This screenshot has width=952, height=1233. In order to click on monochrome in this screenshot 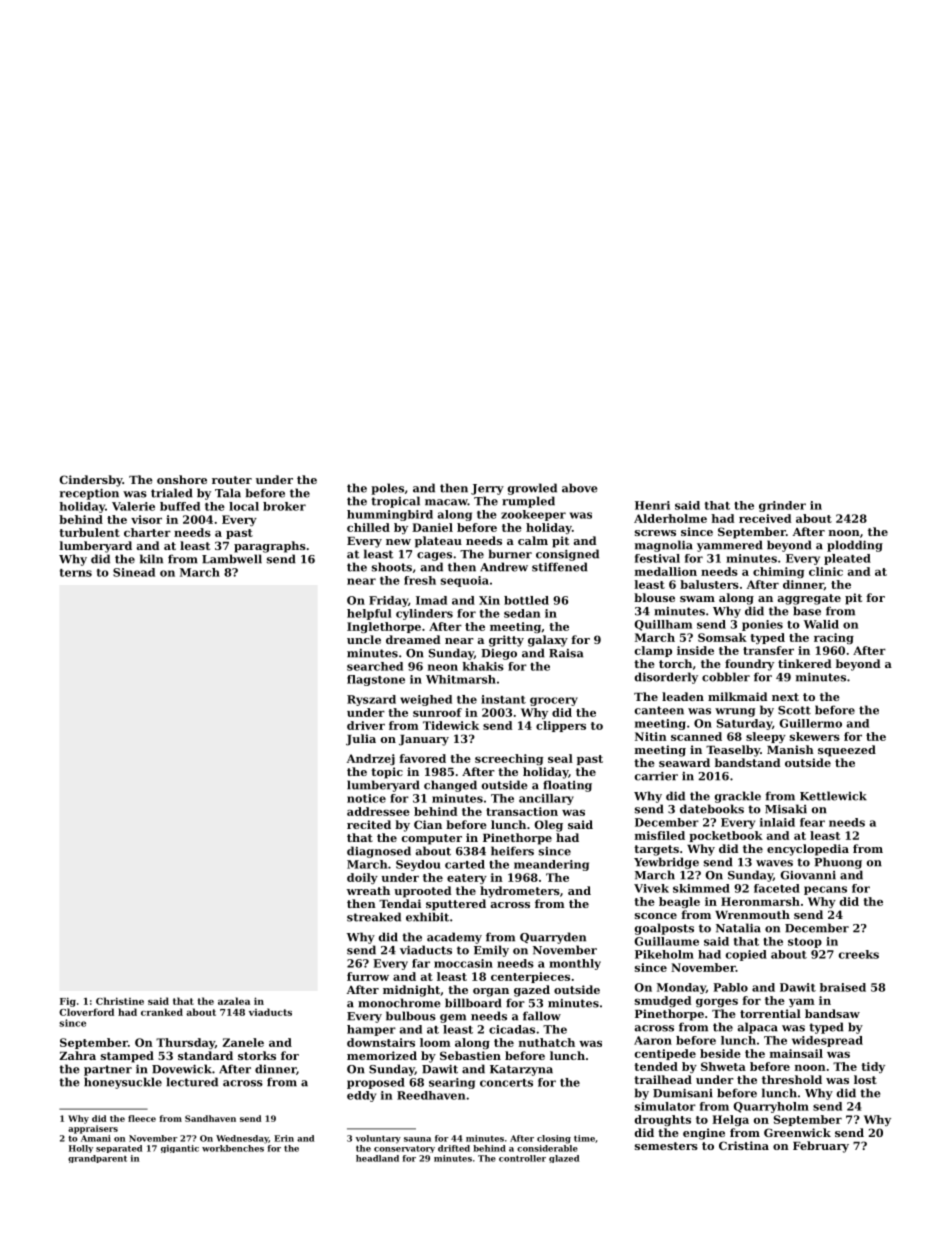, I will do `click(399, 1003)`.
